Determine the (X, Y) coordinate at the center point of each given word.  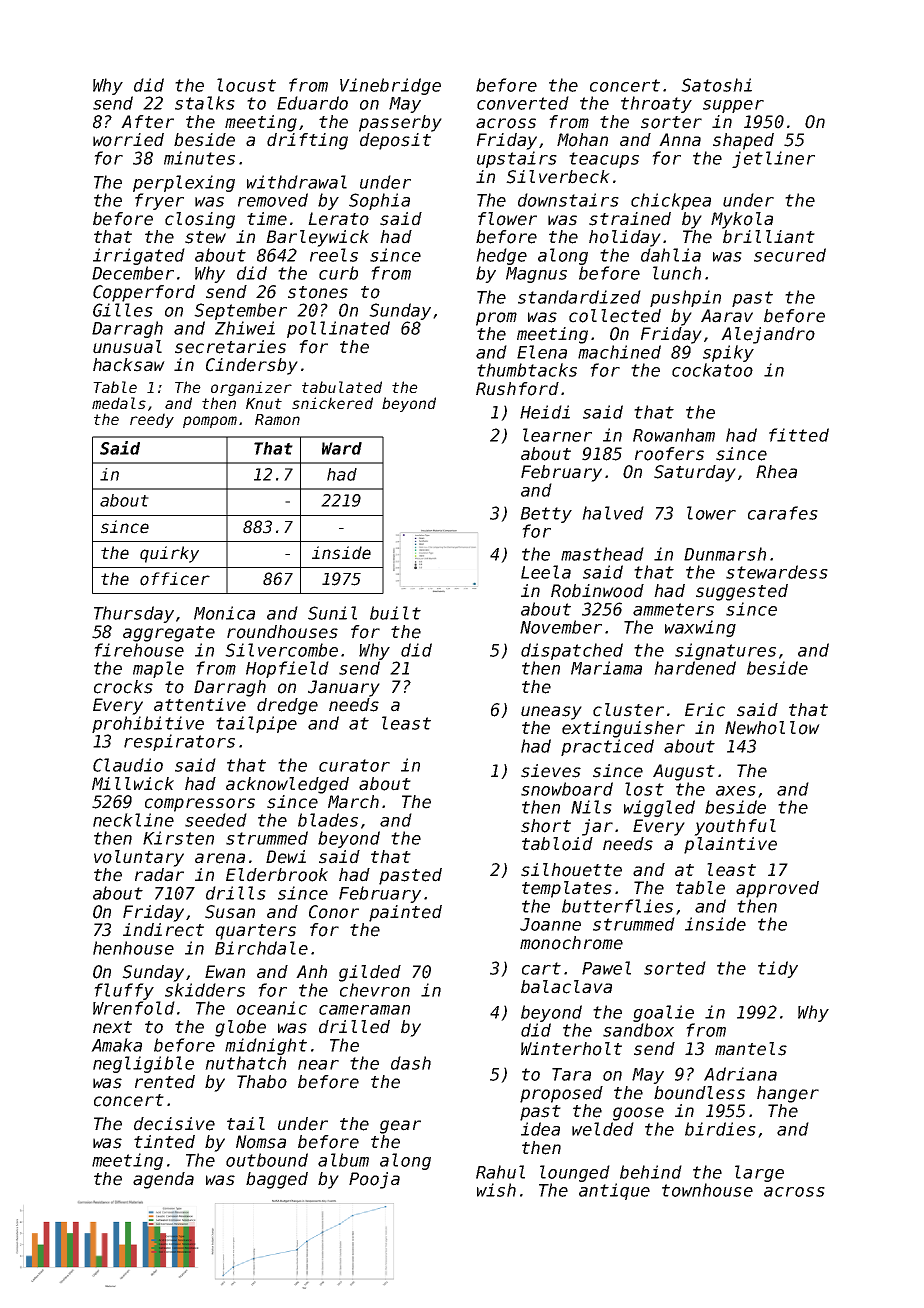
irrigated (139, 256)
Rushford (517, 389)
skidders (205, 990)
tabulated (342, 387)
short (546, 826)
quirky (169, 554)
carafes (783, 513)
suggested (742, 592)
